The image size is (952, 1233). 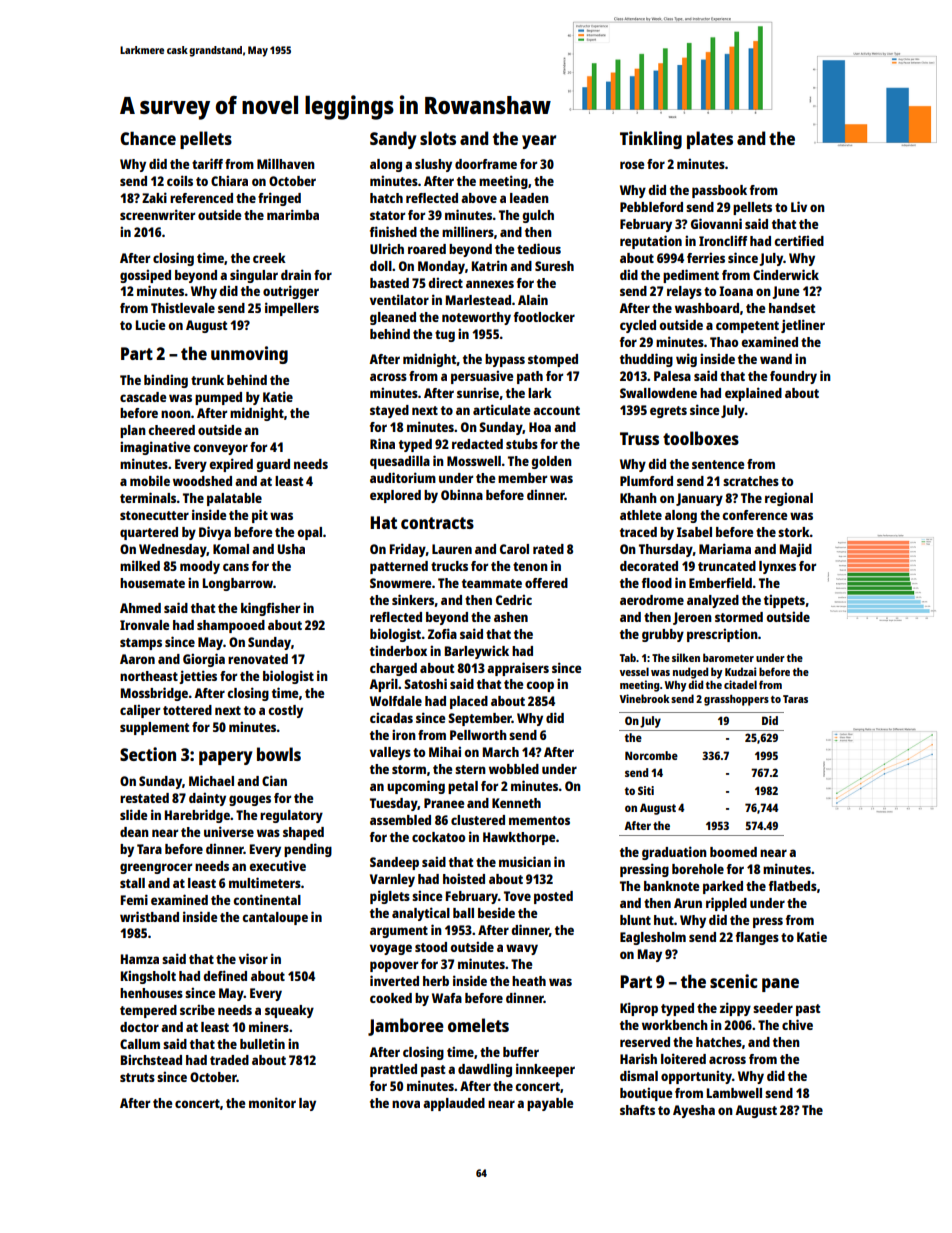 I want to click on struts, so click(x=137, y=1077).
